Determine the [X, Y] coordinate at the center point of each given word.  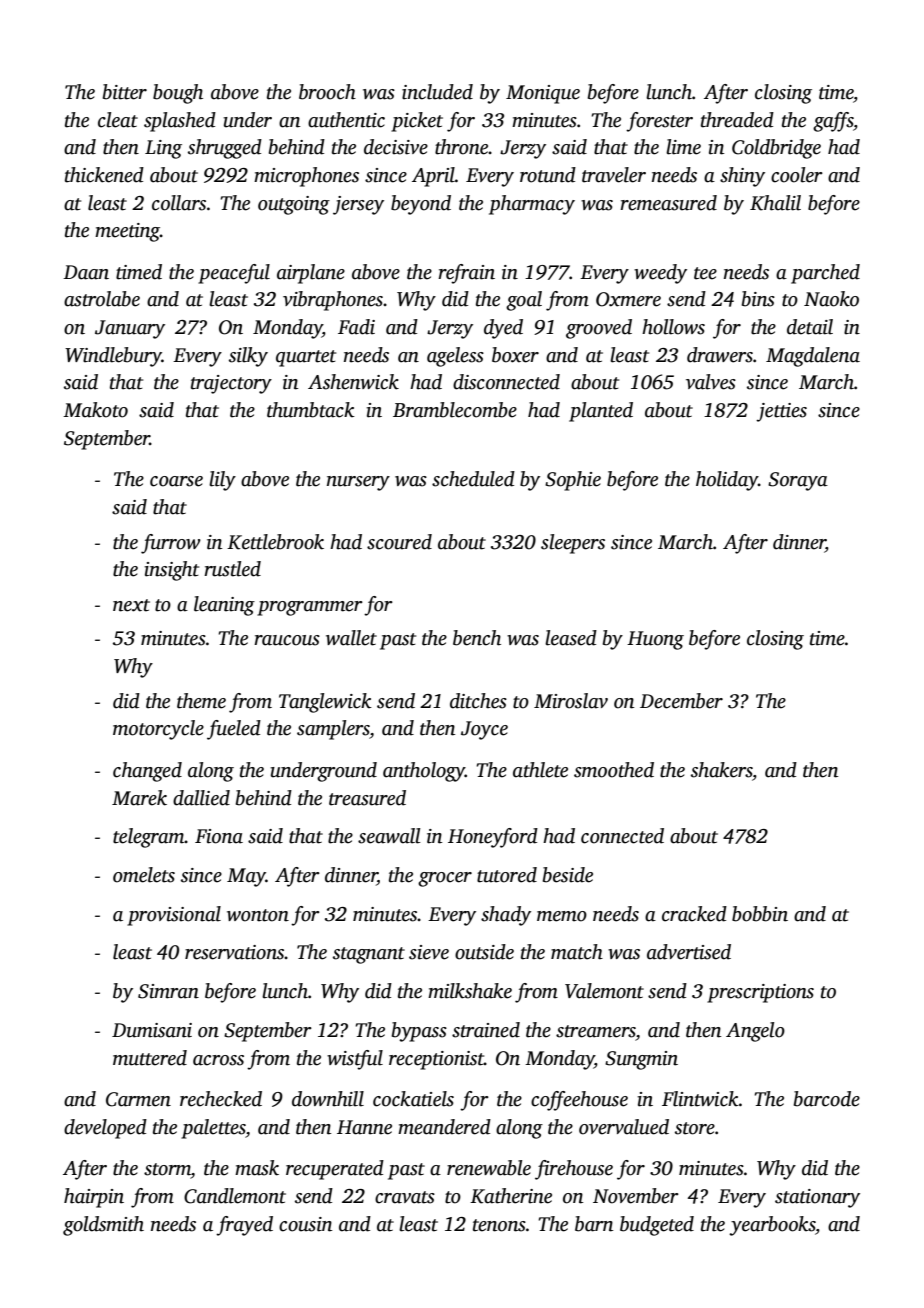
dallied [201, 798]
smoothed [614, 770]
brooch [327, 92]
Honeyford [493, 838]
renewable [489, 1168]
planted [601, 412]
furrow [171, 544]
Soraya [798, 481]
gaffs [833, 122]
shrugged [225, 149]
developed [105, 1129]
